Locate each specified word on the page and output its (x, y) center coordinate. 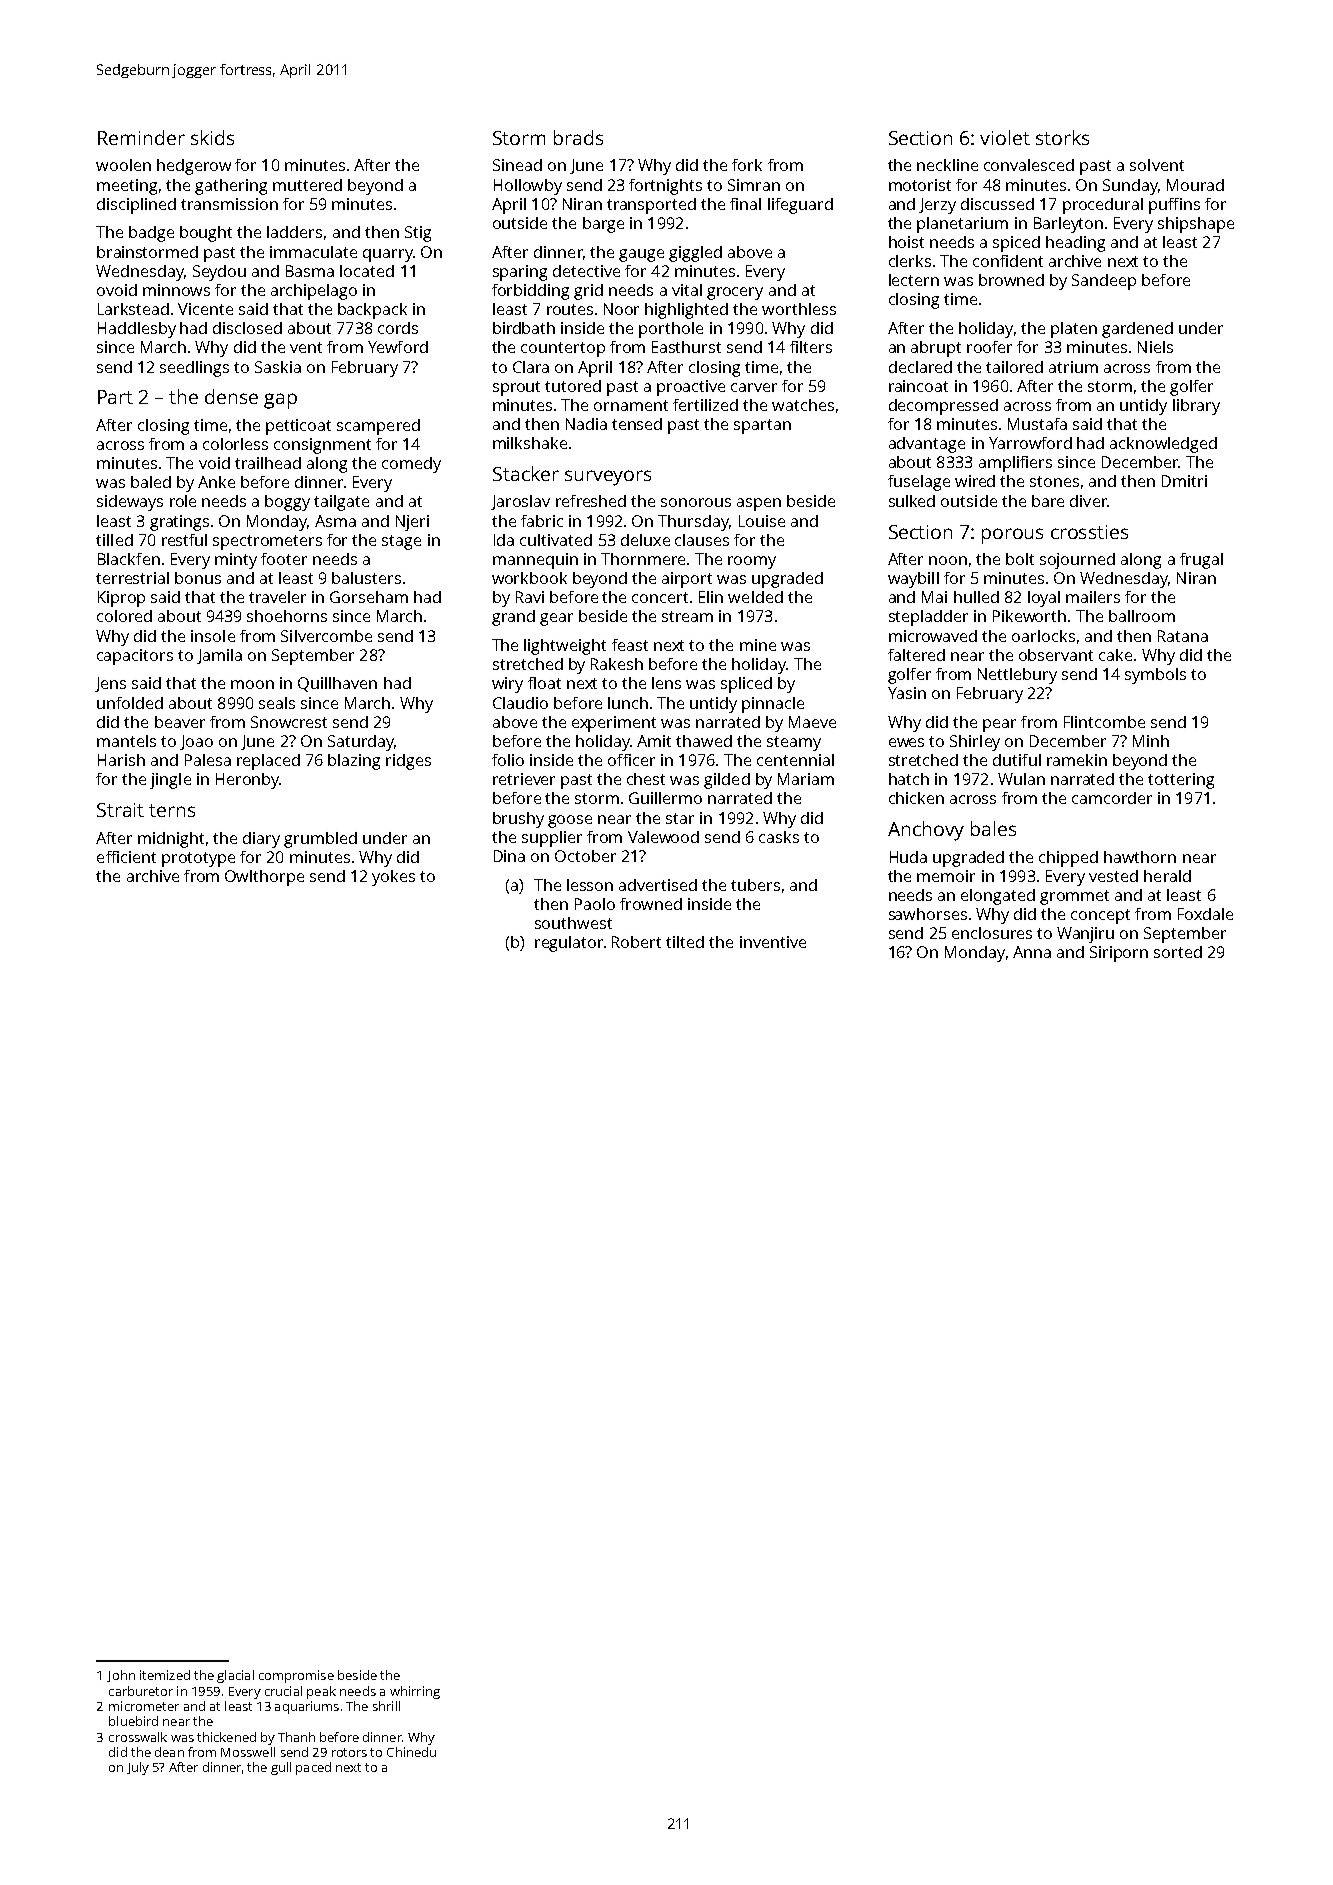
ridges (408, 762)
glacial (235, 1676)
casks (779, 837)
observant (1056, 655)
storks (1062, 137)
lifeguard (800, 206)
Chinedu (411, 1752)
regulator (569, 944)
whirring (415, 1692)
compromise (296, 1676)
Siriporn (1119, 954)
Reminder (141, 137)
